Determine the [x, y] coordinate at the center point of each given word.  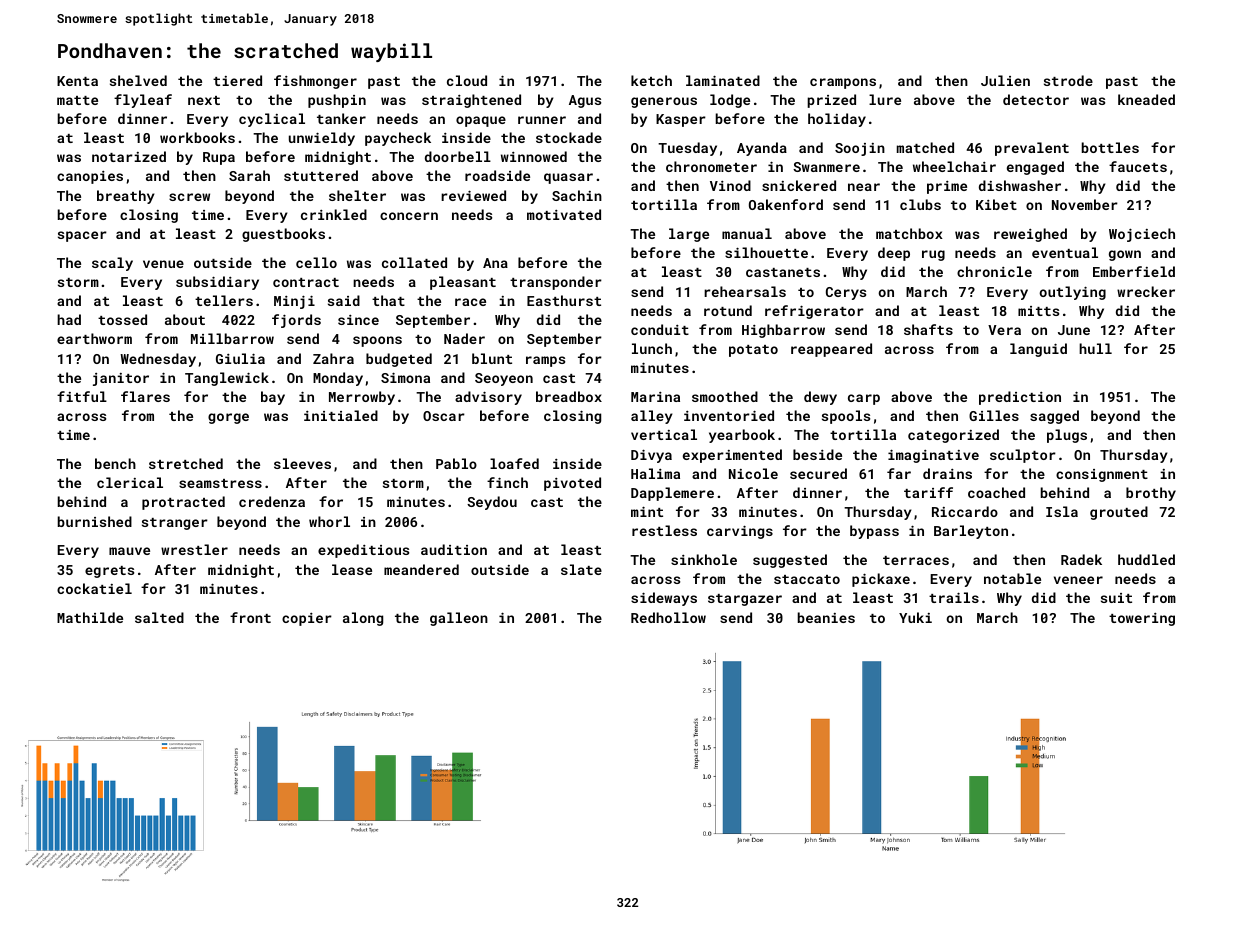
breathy [126, 197]
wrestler [194, 549]
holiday [837, 120]
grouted [1119, 513]
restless [664, 530]
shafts [928, 329]
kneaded [1146, 99]
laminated [723, 80]
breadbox [569, 396]
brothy [1151, 494]
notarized [129, 156]
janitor [121, 379]
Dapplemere [672, 494]
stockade [569, 137]
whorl [329, 521]
